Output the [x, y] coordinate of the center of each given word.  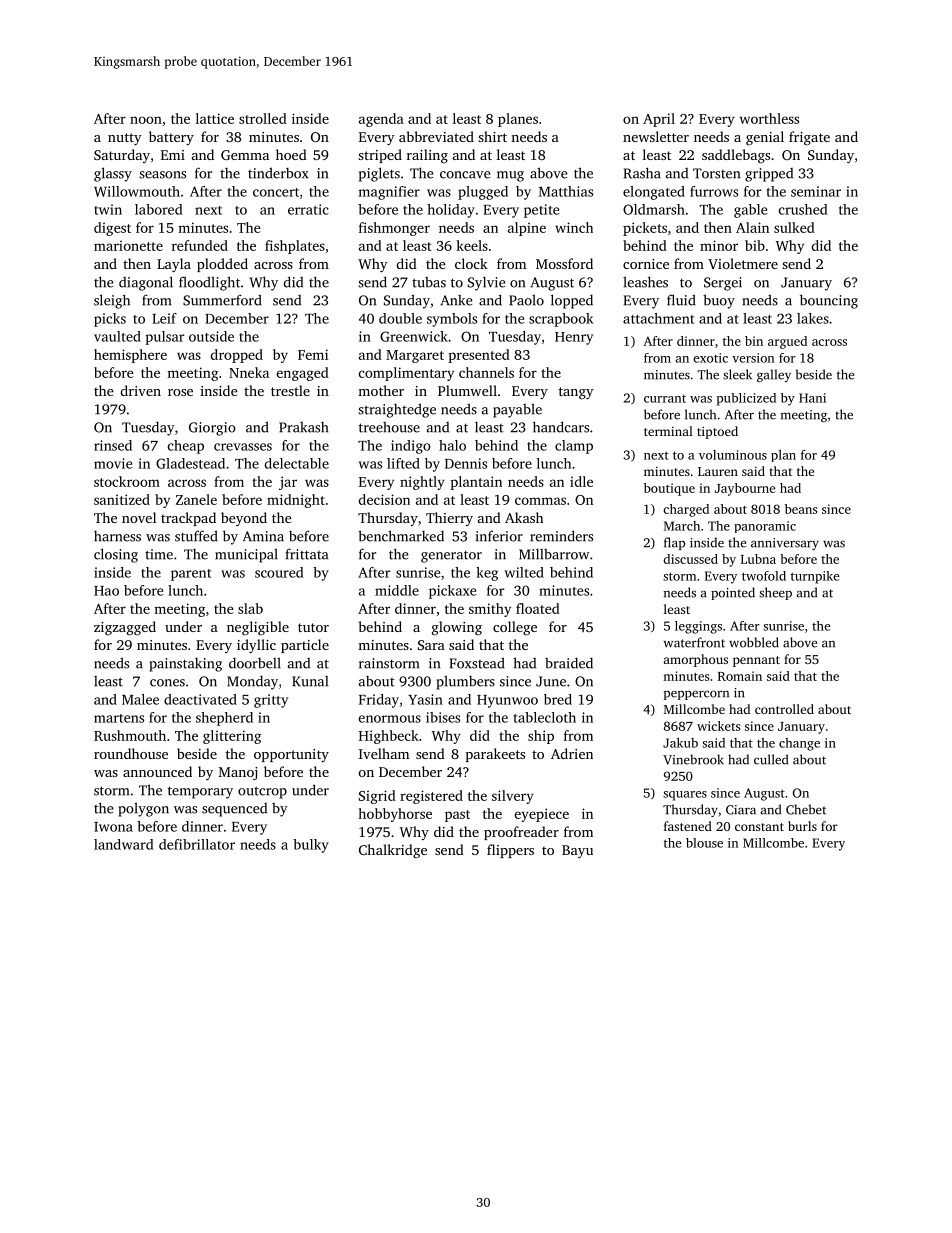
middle [397, 590]
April [659, 120]
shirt [492, 136]
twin [108, 209]
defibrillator [197, 844]
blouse [704, 843]
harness [117, 536]
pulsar [164, 338]
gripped [769, 175]
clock [471, 263]
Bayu [577, 851]
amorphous [695, 660]
